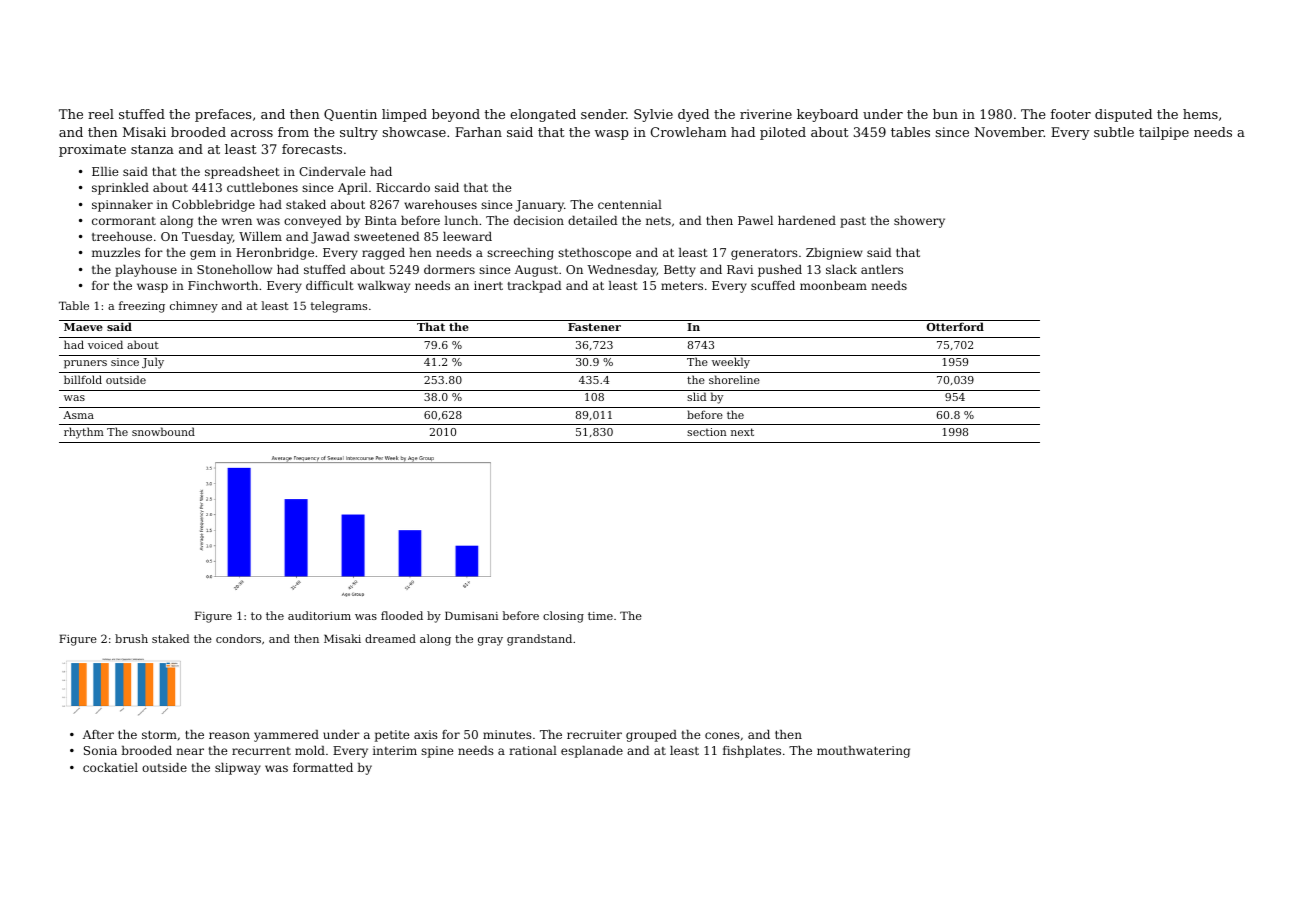  Describe the element at coordinates (319, 615) in the screenshot. I see `auditorium` at that location.
